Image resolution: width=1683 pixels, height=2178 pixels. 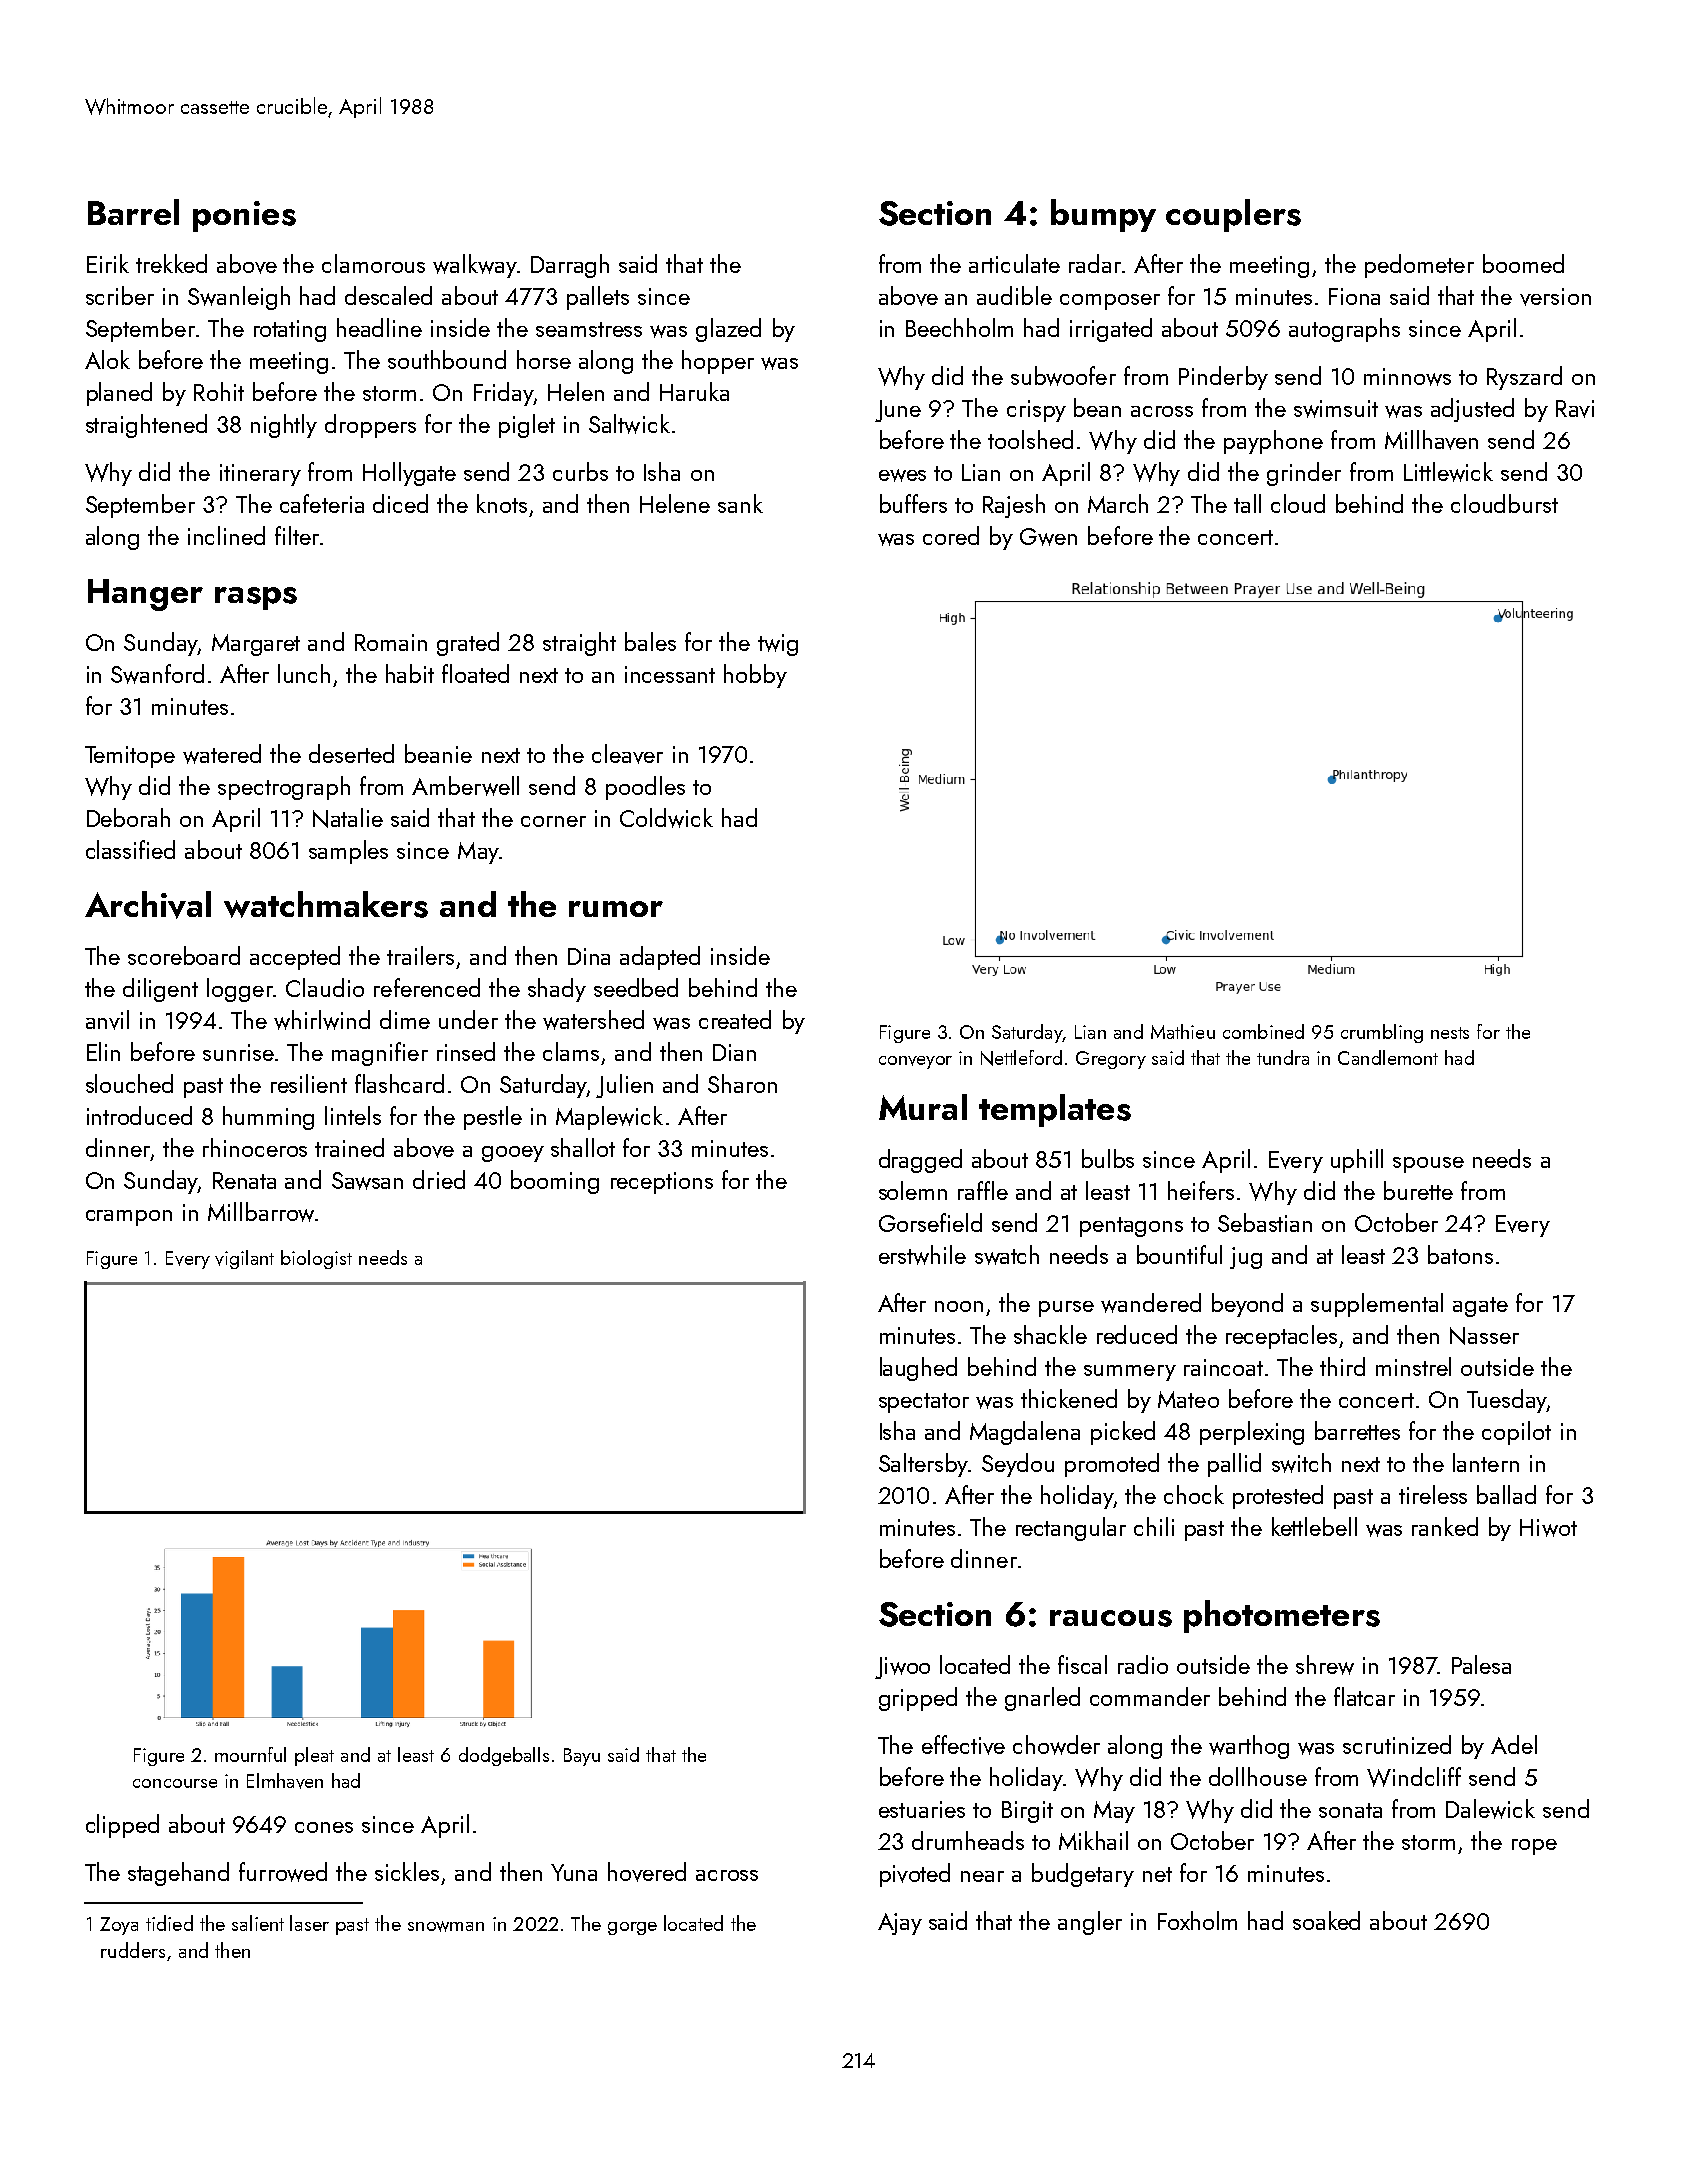 I want to click on laser, so click(x=309, y=1923).
